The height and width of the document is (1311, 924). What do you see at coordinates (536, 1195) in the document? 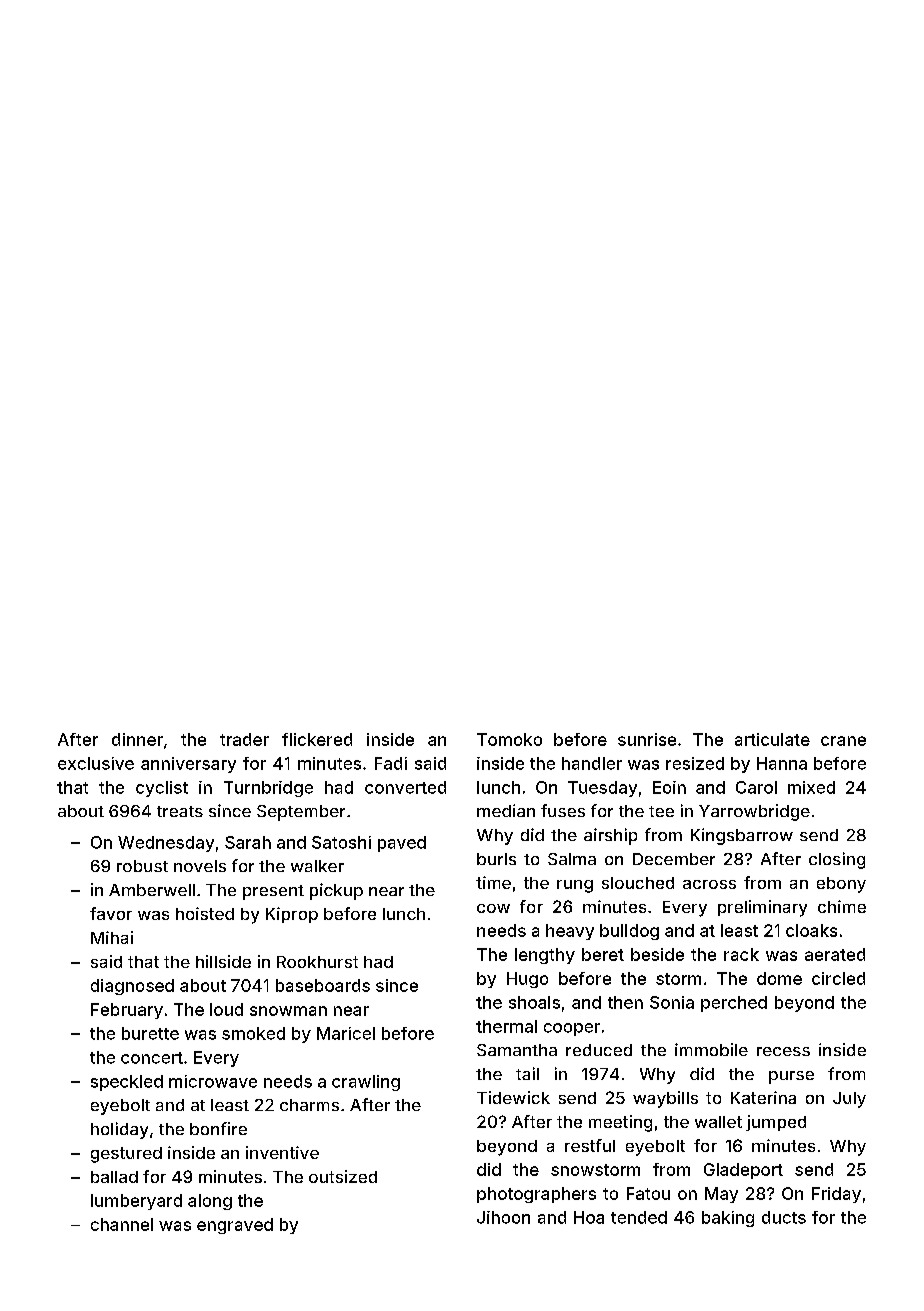
I see `photographers` at bounding box center [536, 1195].
